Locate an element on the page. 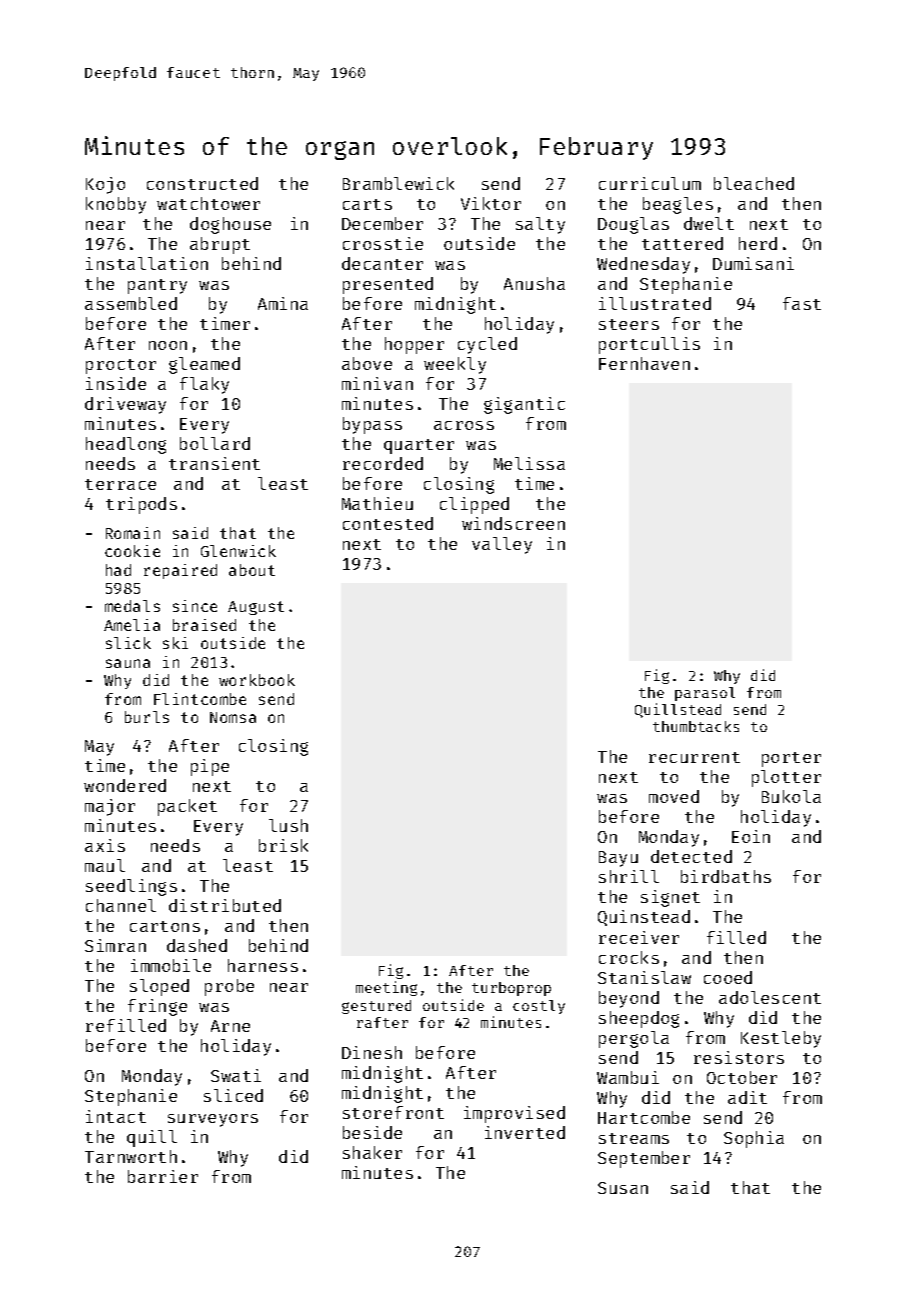 This image has width=908, height=1316. August is located at coordinates (256, 608).
